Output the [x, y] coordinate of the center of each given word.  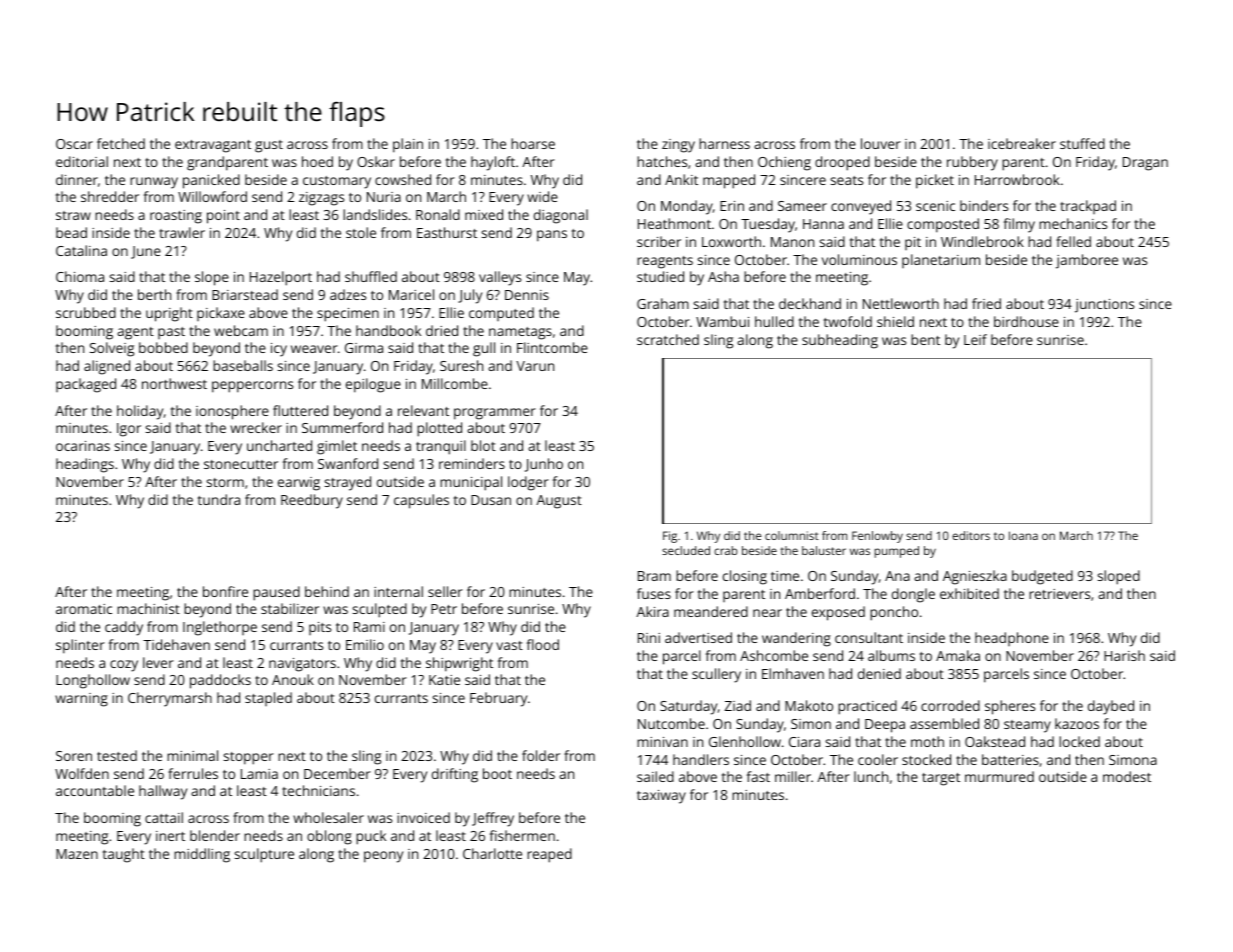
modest [1127, 776]
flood [543, 644]
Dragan [1145, 164]
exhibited [969, 593]
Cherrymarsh [170, 699]
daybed [1111, 707]
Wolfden [82, 773]
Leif [975, 339]
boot [497, 773]
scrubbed [86, 312]
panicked [211, 181]
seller [445, 591]
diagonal [561, 216]
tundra [219, 499]
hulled [774, 321]
